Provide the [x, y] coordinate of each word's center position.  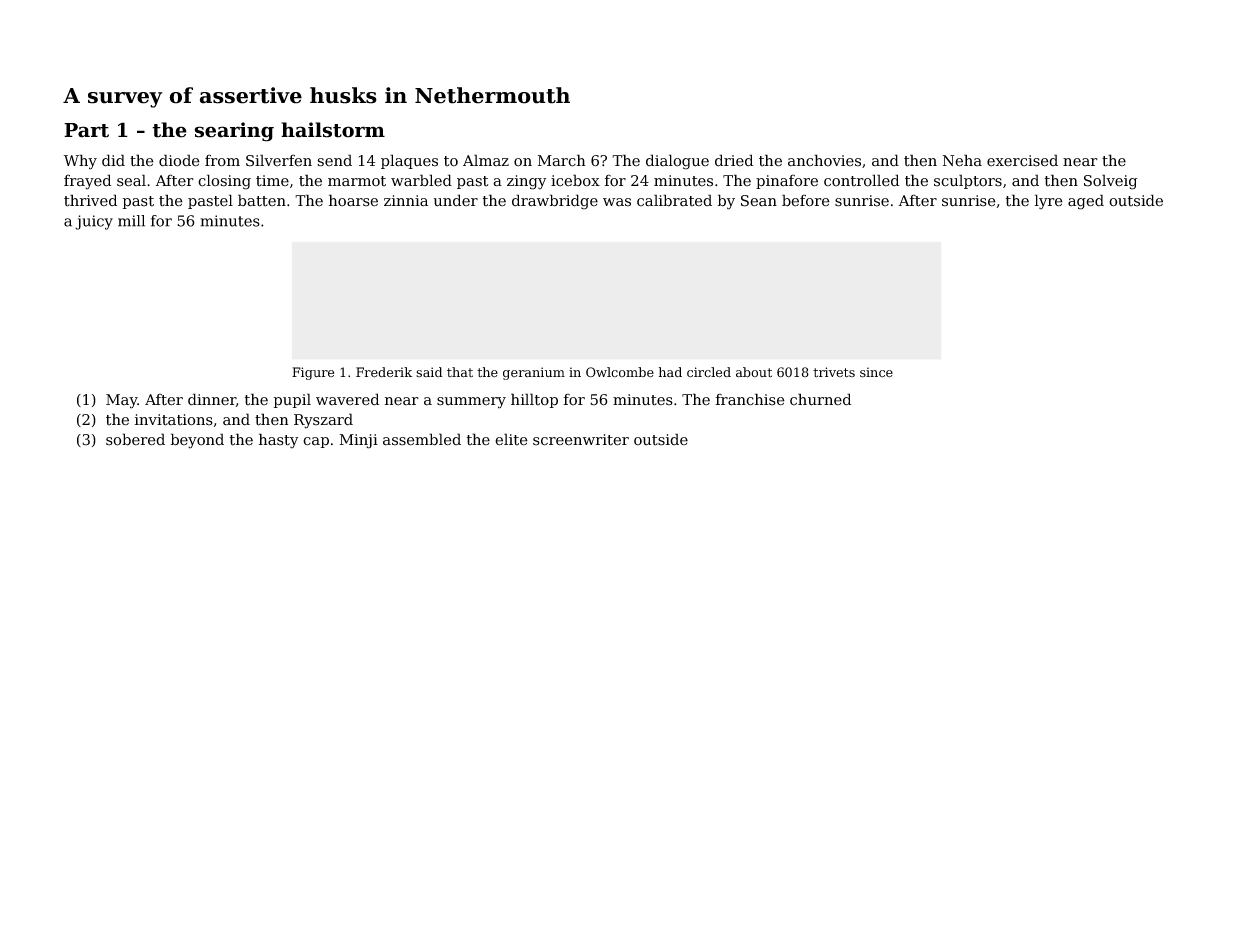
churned [820, 399]
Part [86, 130]
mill [131, 221]
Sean [759, 201]
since [876, 372]
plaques [409, 161]
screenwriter [581, 440]
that [460, 372]
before [806, 200]
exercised [1022, 160]
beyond [197, 441]
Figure [313, 373]
